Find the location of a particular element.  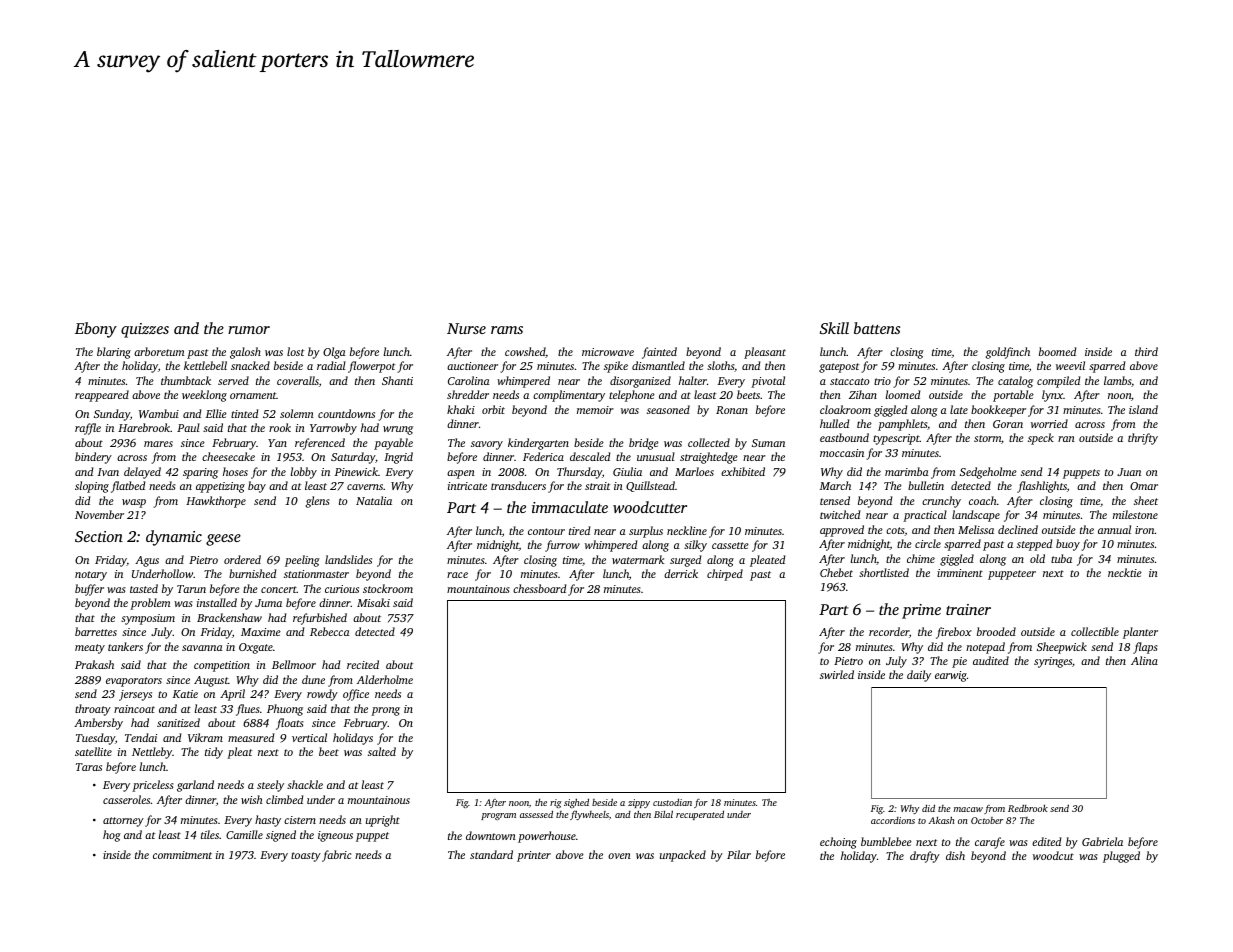

Ebony is located at coordinates (96, 330).
